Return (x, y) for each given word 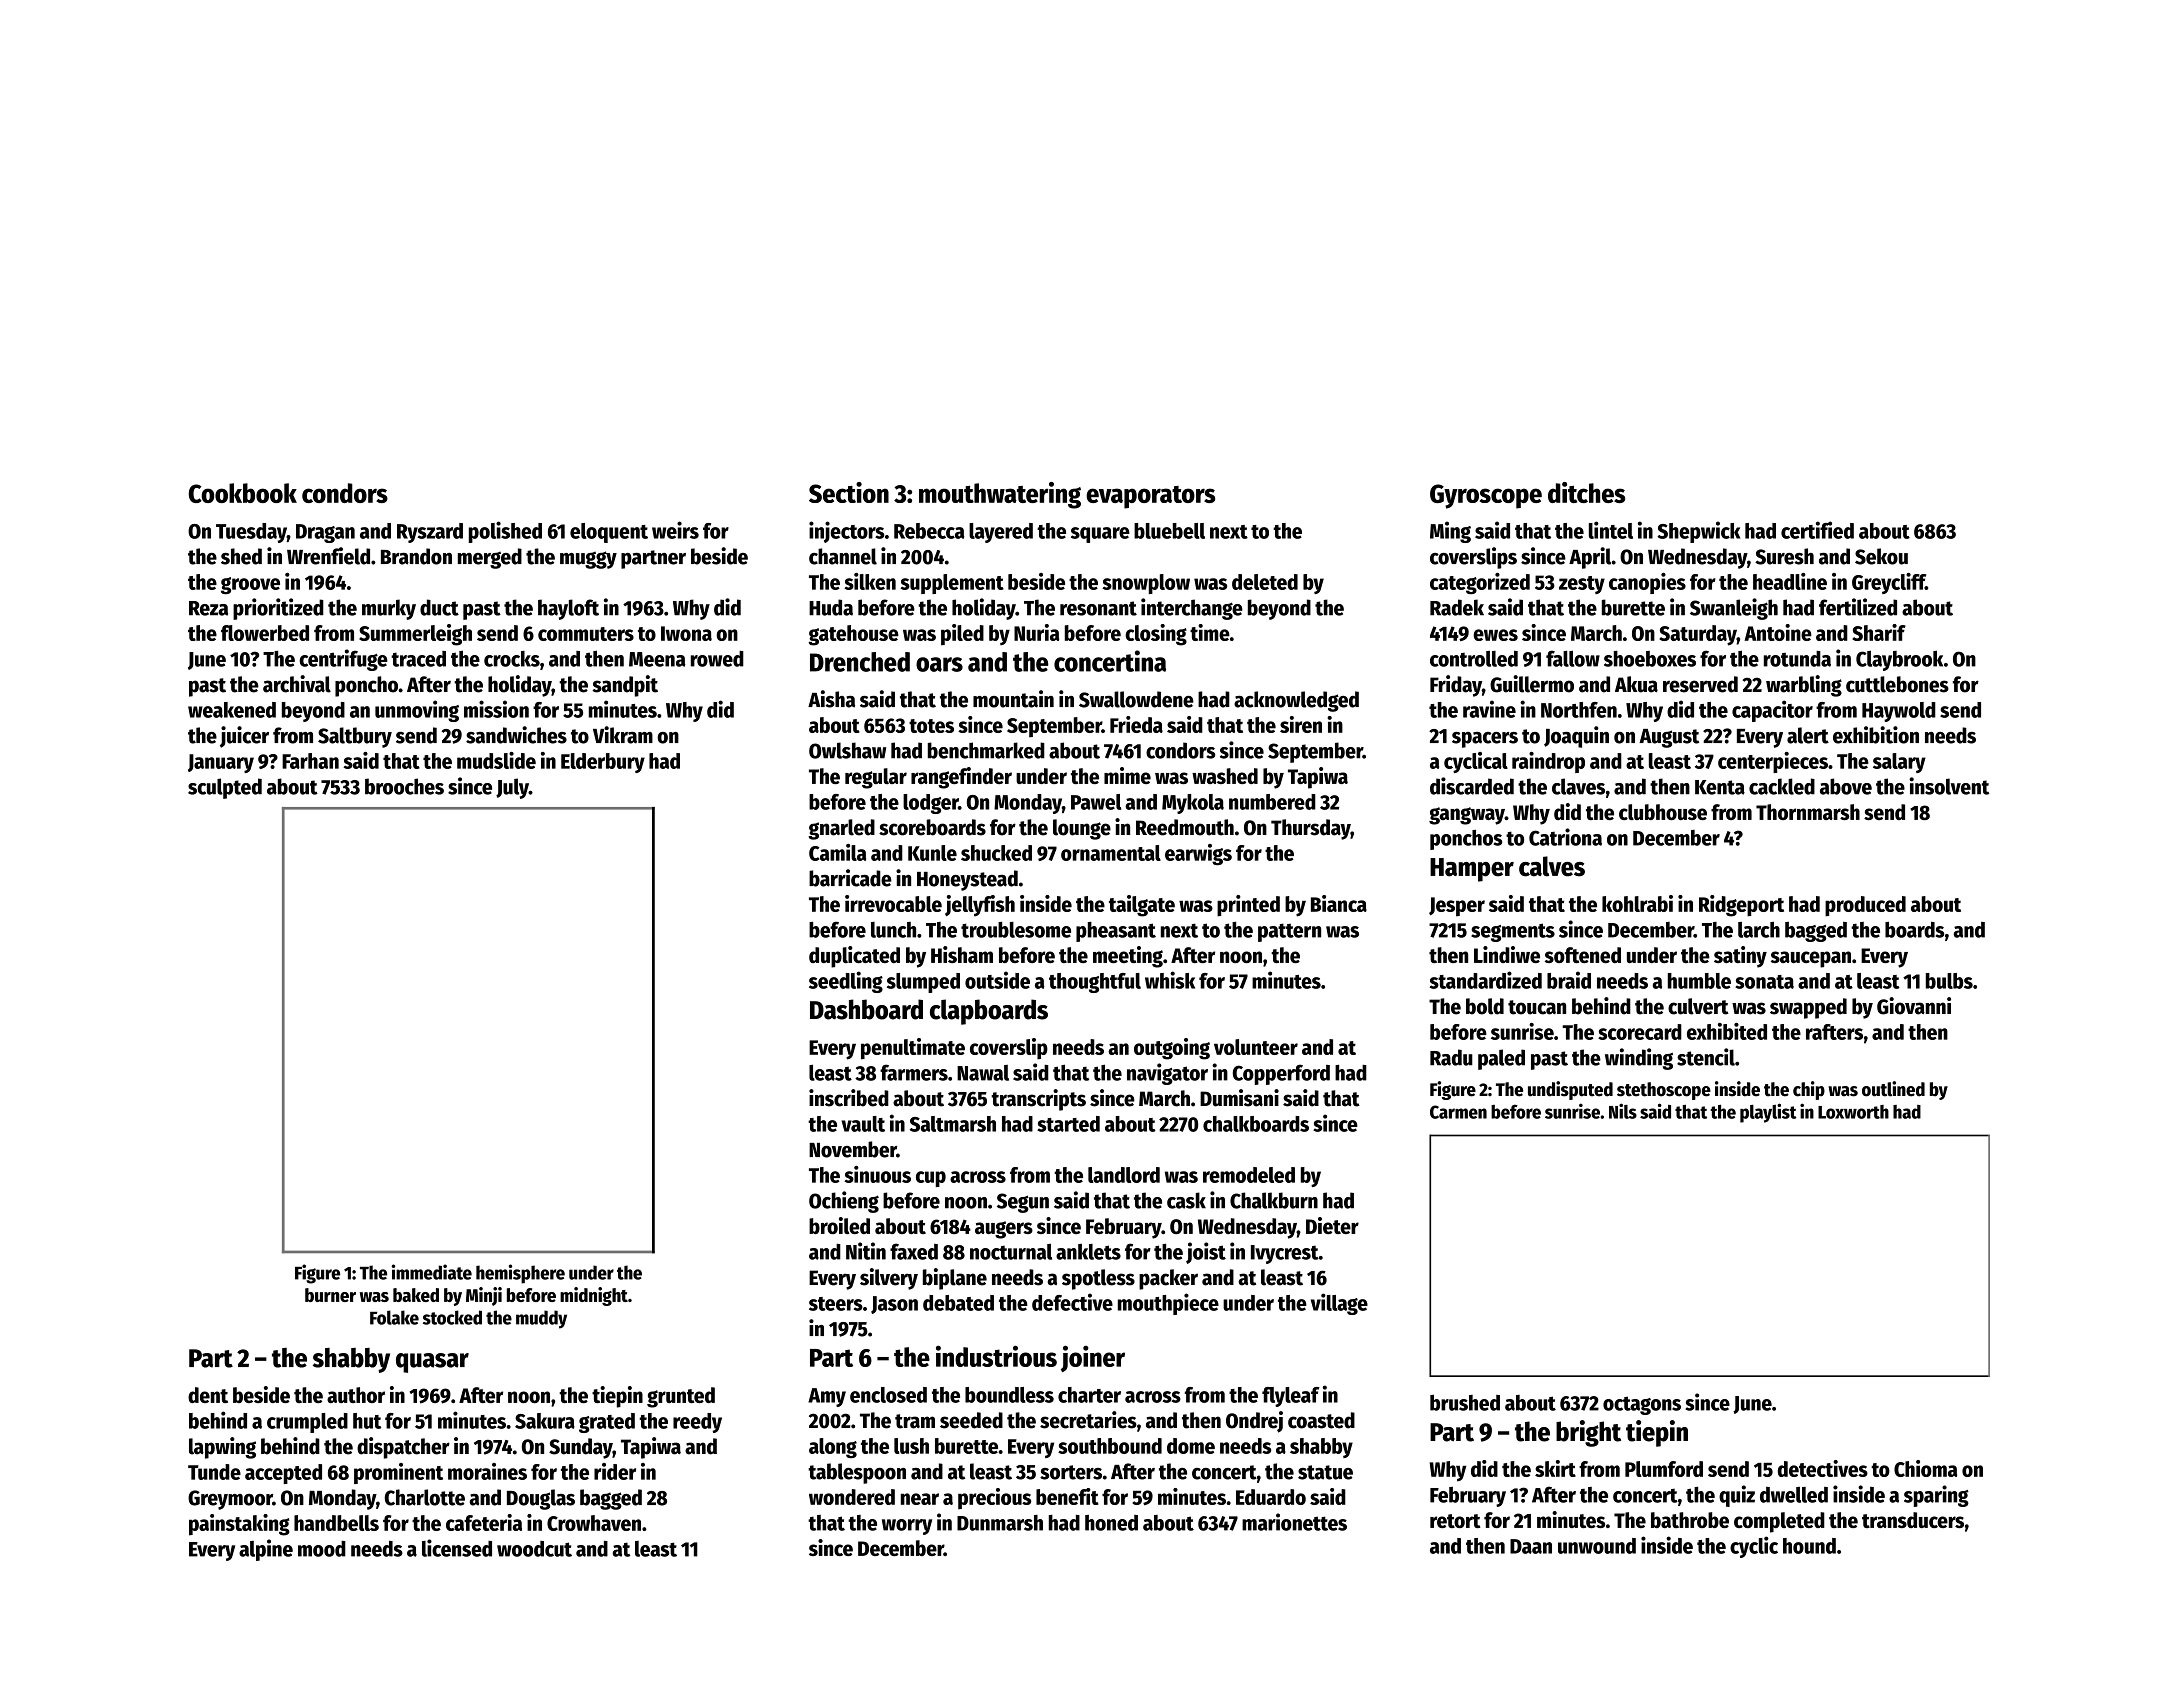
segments (1513, 932)
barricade (850, 878)
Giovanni (1914, 1006)
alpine (266, 1550)
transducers (1913, 1520)
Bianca (1339, 903)
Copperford (1281, 1074)
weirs (675, 530)
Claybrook (1899, 660)
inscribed (849, 1098)
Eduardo (1271, 1497)
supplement (952, 584)
